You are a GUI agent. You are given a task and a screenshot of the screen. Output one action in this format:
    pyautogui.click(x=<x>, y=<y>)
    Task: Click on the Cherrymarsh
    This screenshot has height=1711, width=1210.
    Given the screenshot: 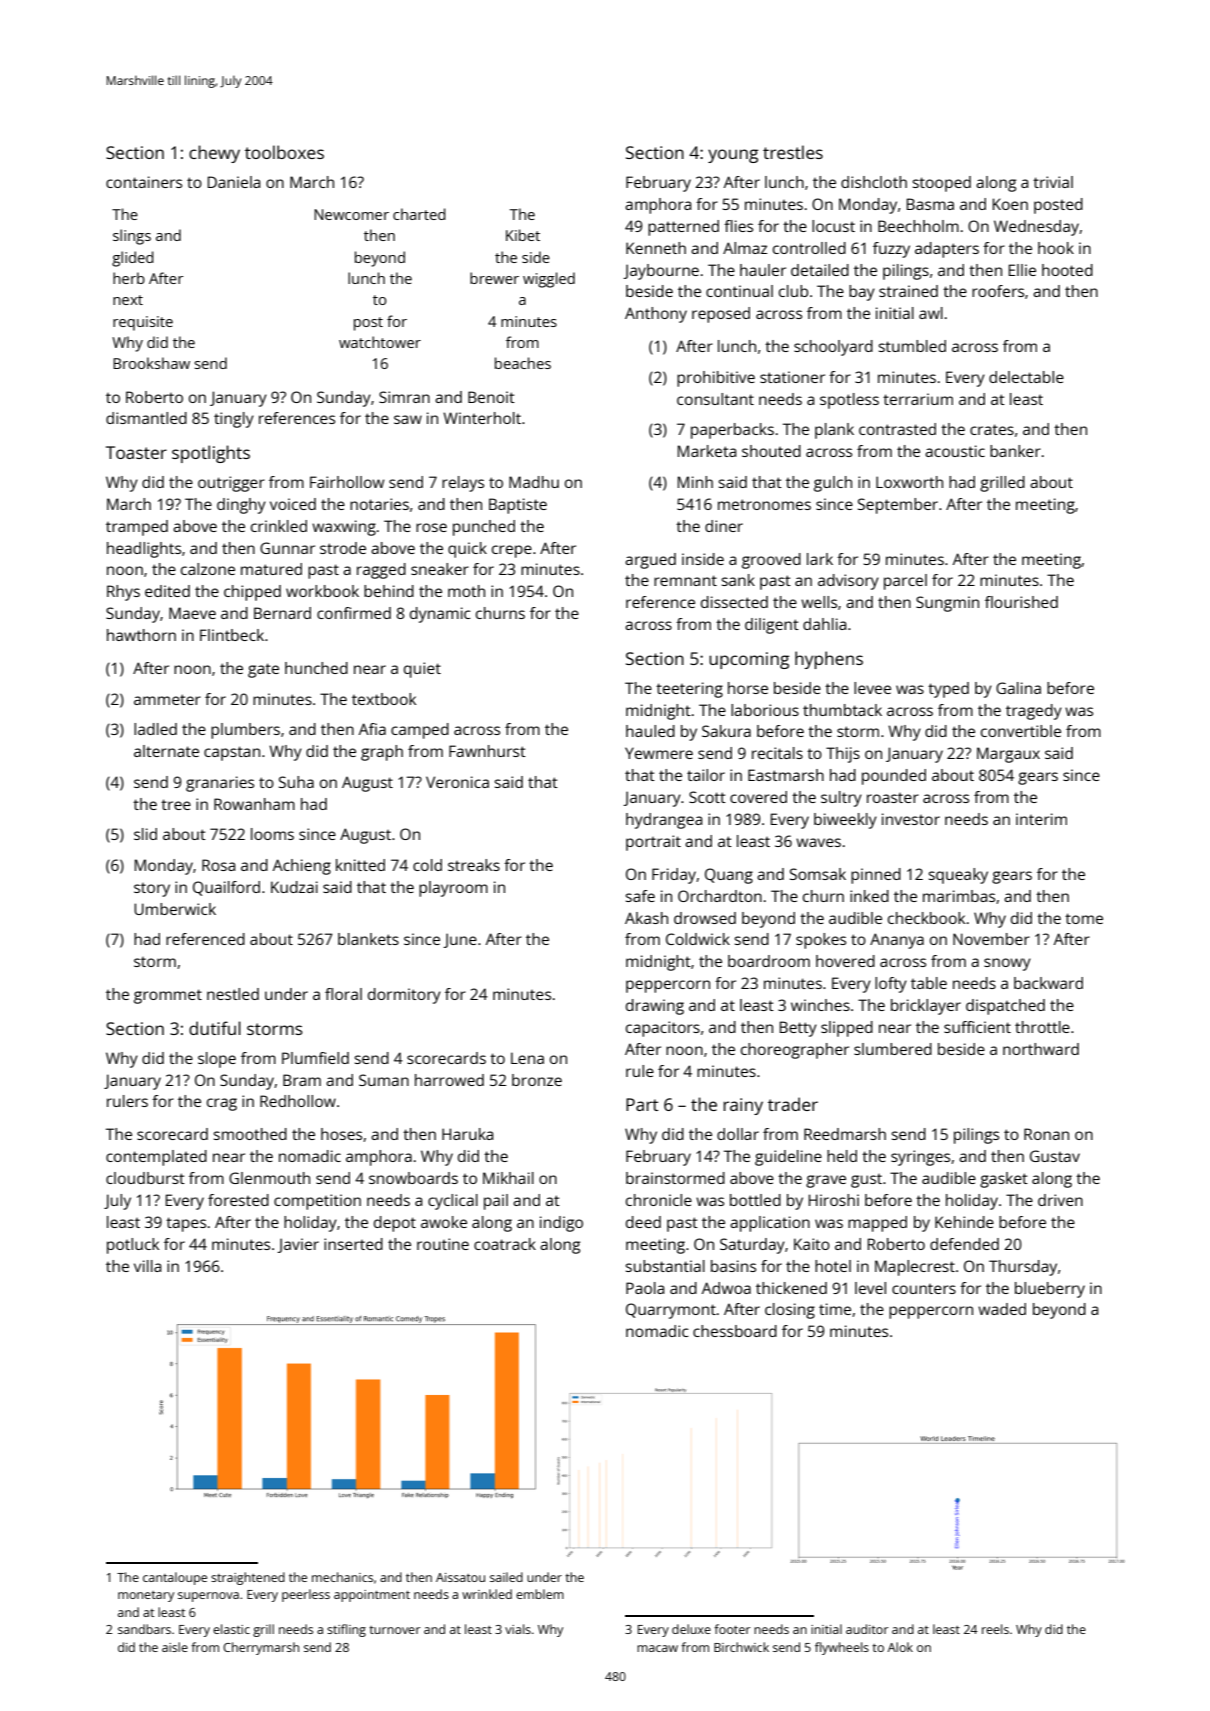 What is the action you would take?
    pyautogui.click(x=261, y=1648)
